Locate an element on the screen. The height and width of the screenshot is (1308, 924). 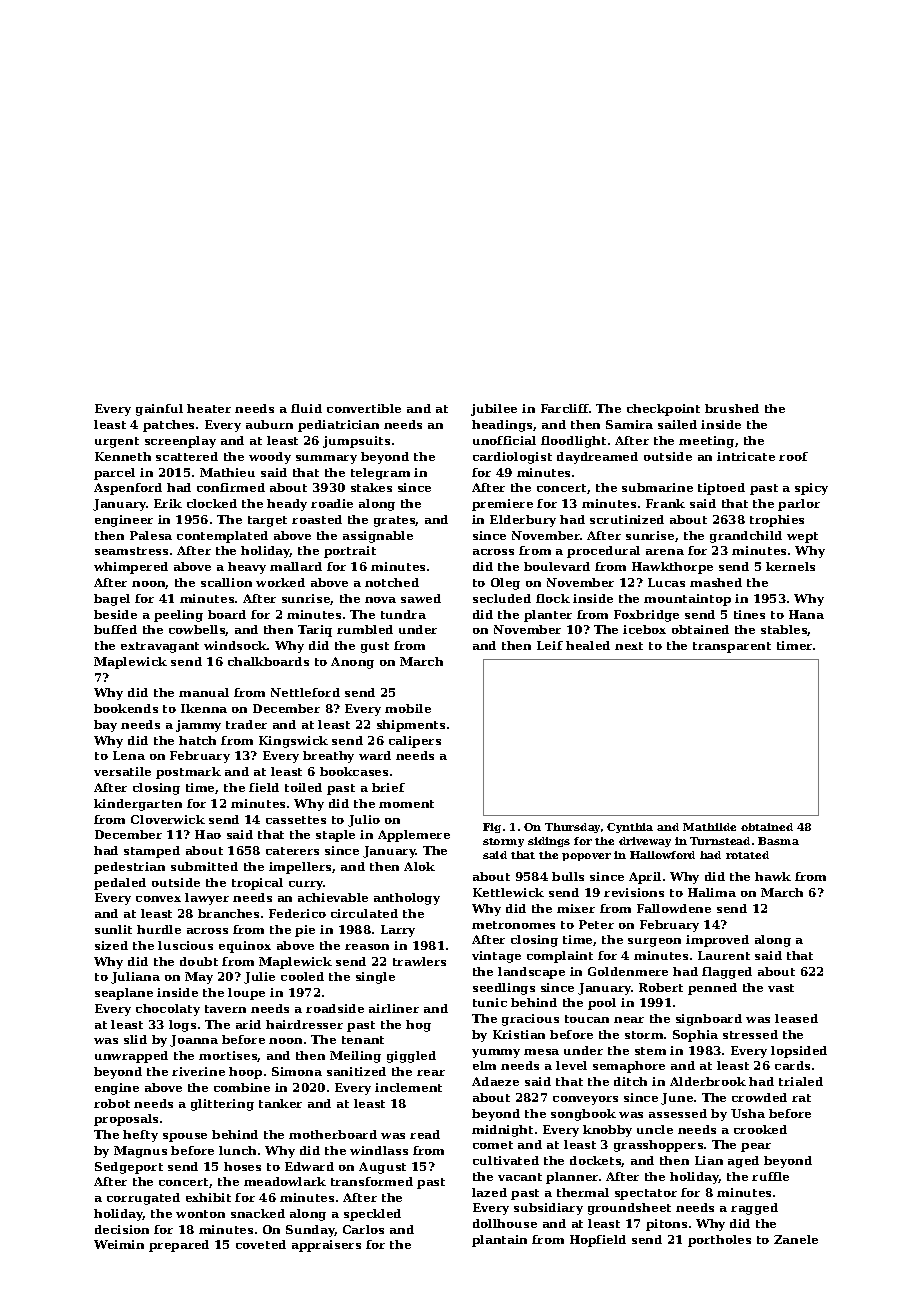
decision is located at coordinates (122, 1229).
